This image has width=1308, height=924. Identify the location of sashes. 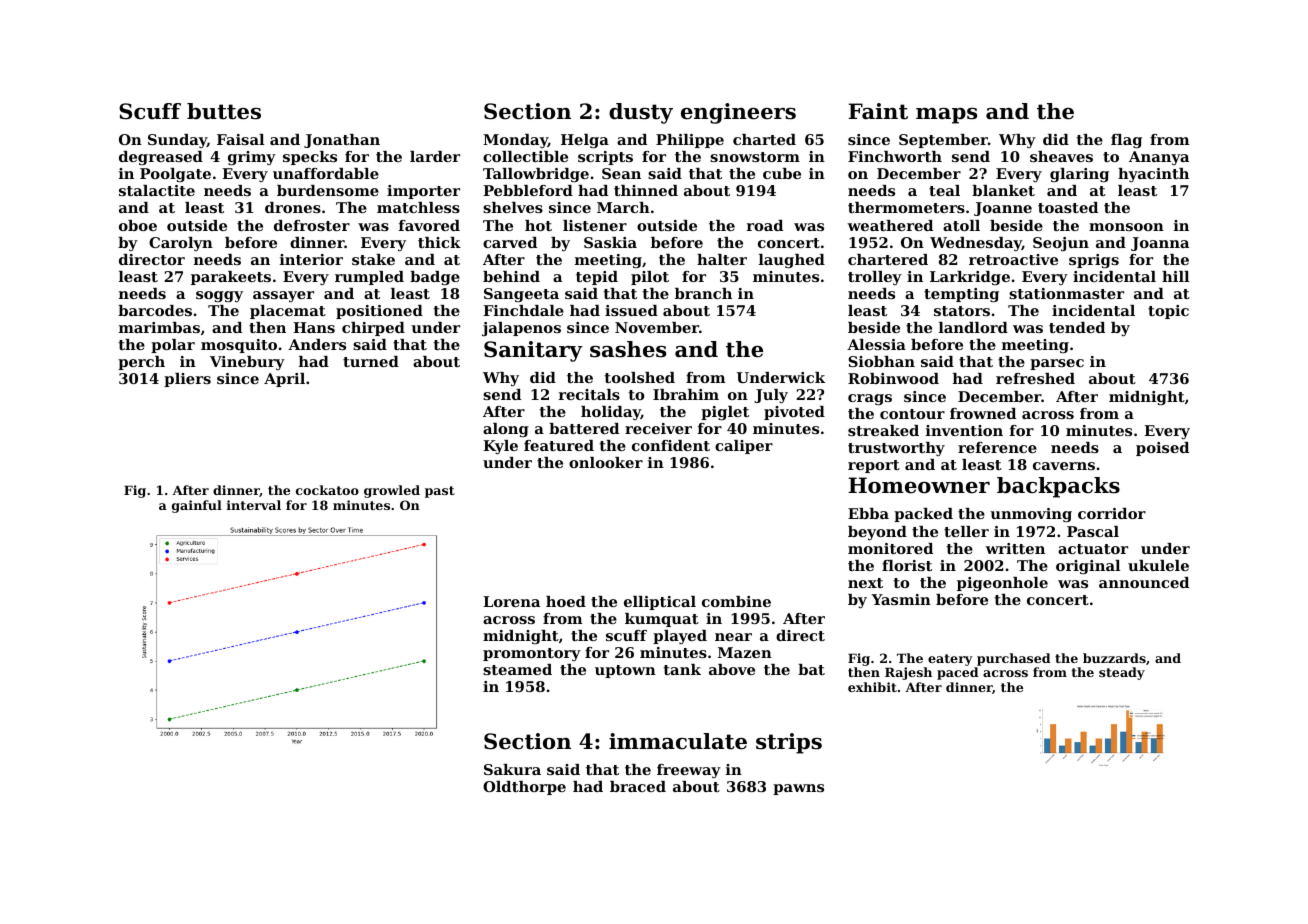
(628, 349).
